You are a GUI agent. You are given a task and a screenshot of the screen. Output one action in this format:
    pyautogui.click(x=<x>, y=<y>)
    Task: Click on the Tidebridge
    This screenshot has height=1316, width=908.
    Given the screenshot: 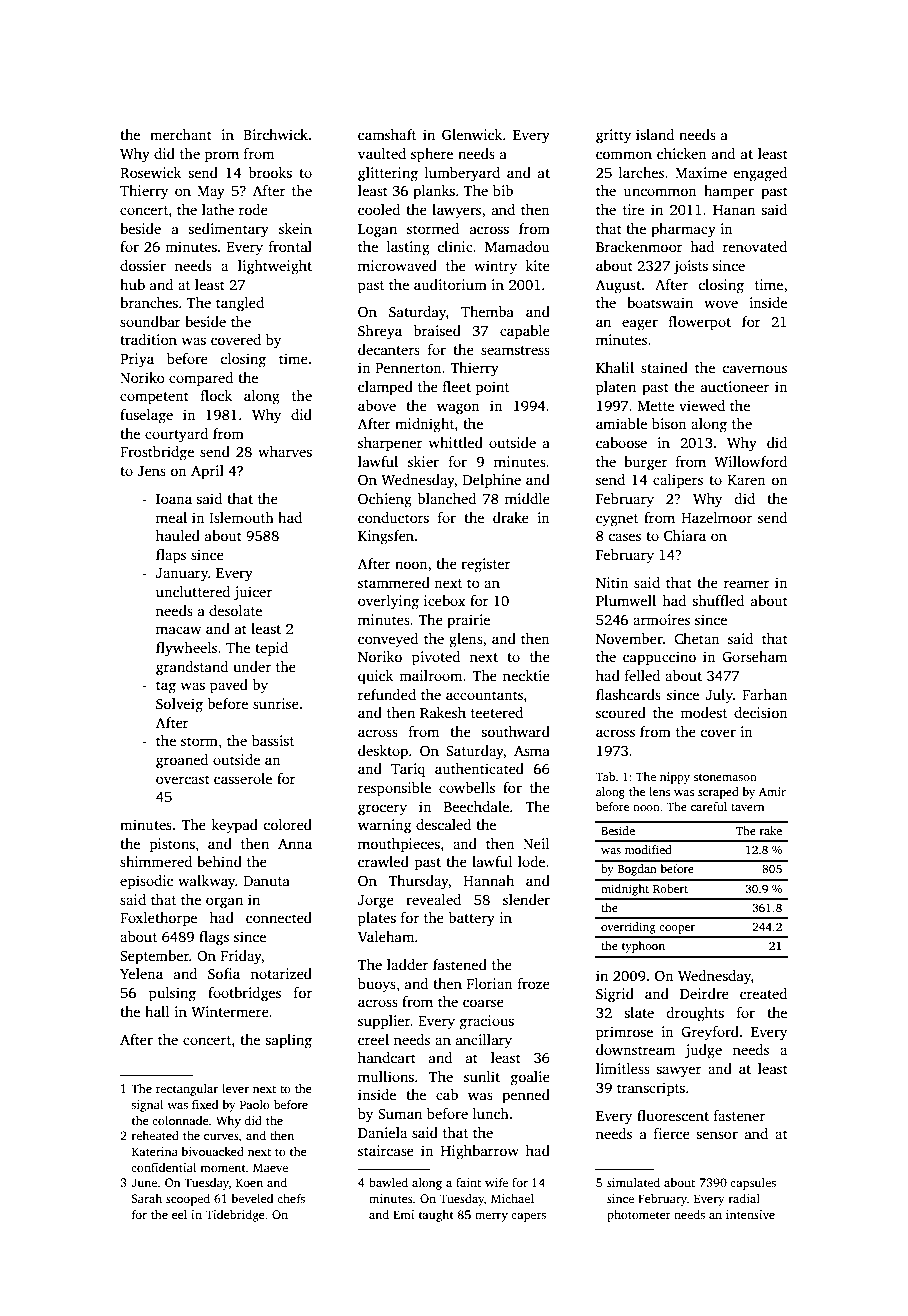 What is the action you would take?
    pyautogui.click(x=235, y=1216)
